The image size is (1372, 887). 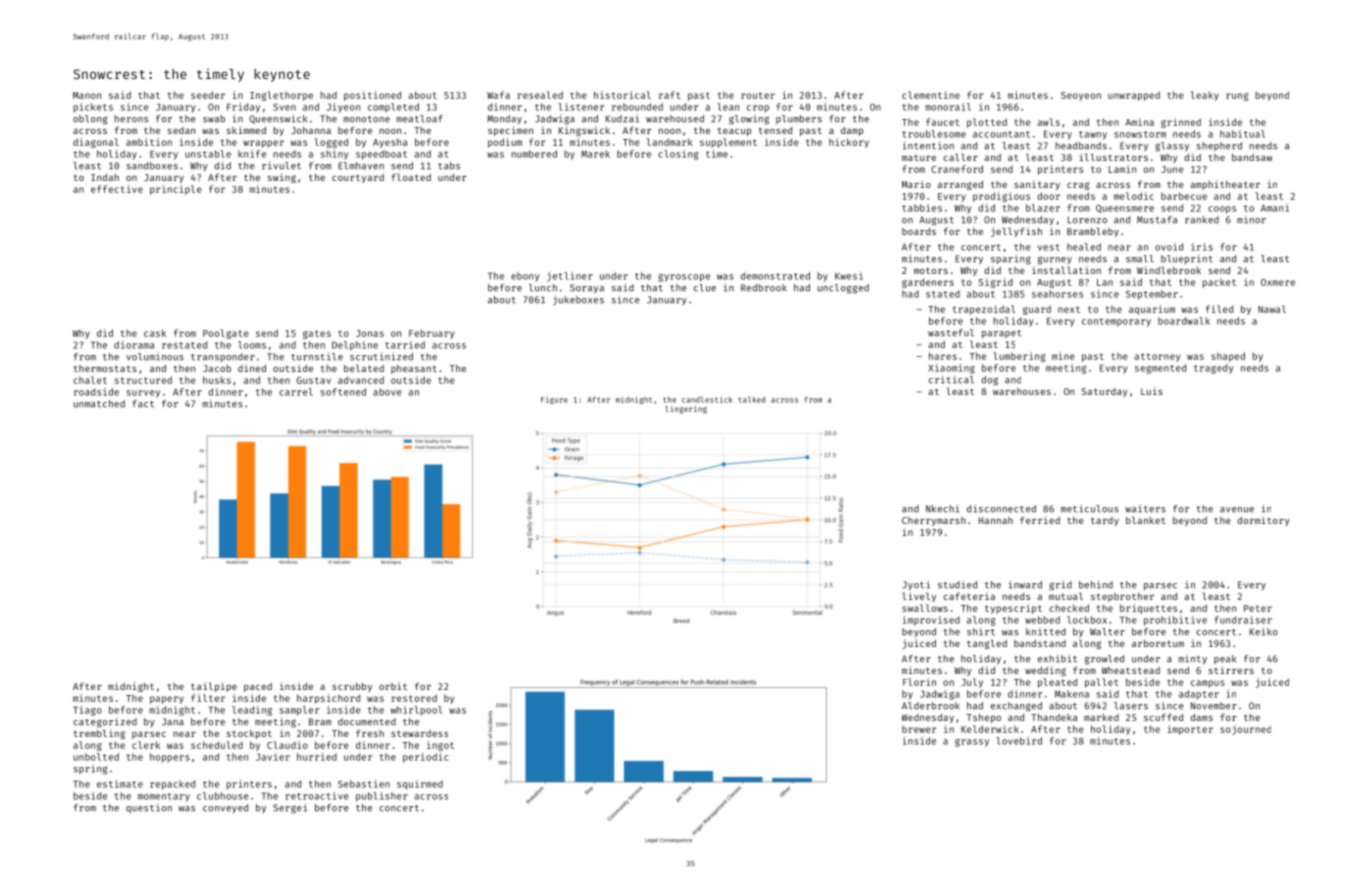 I want to click on fact, so click(x=143, y=404).
